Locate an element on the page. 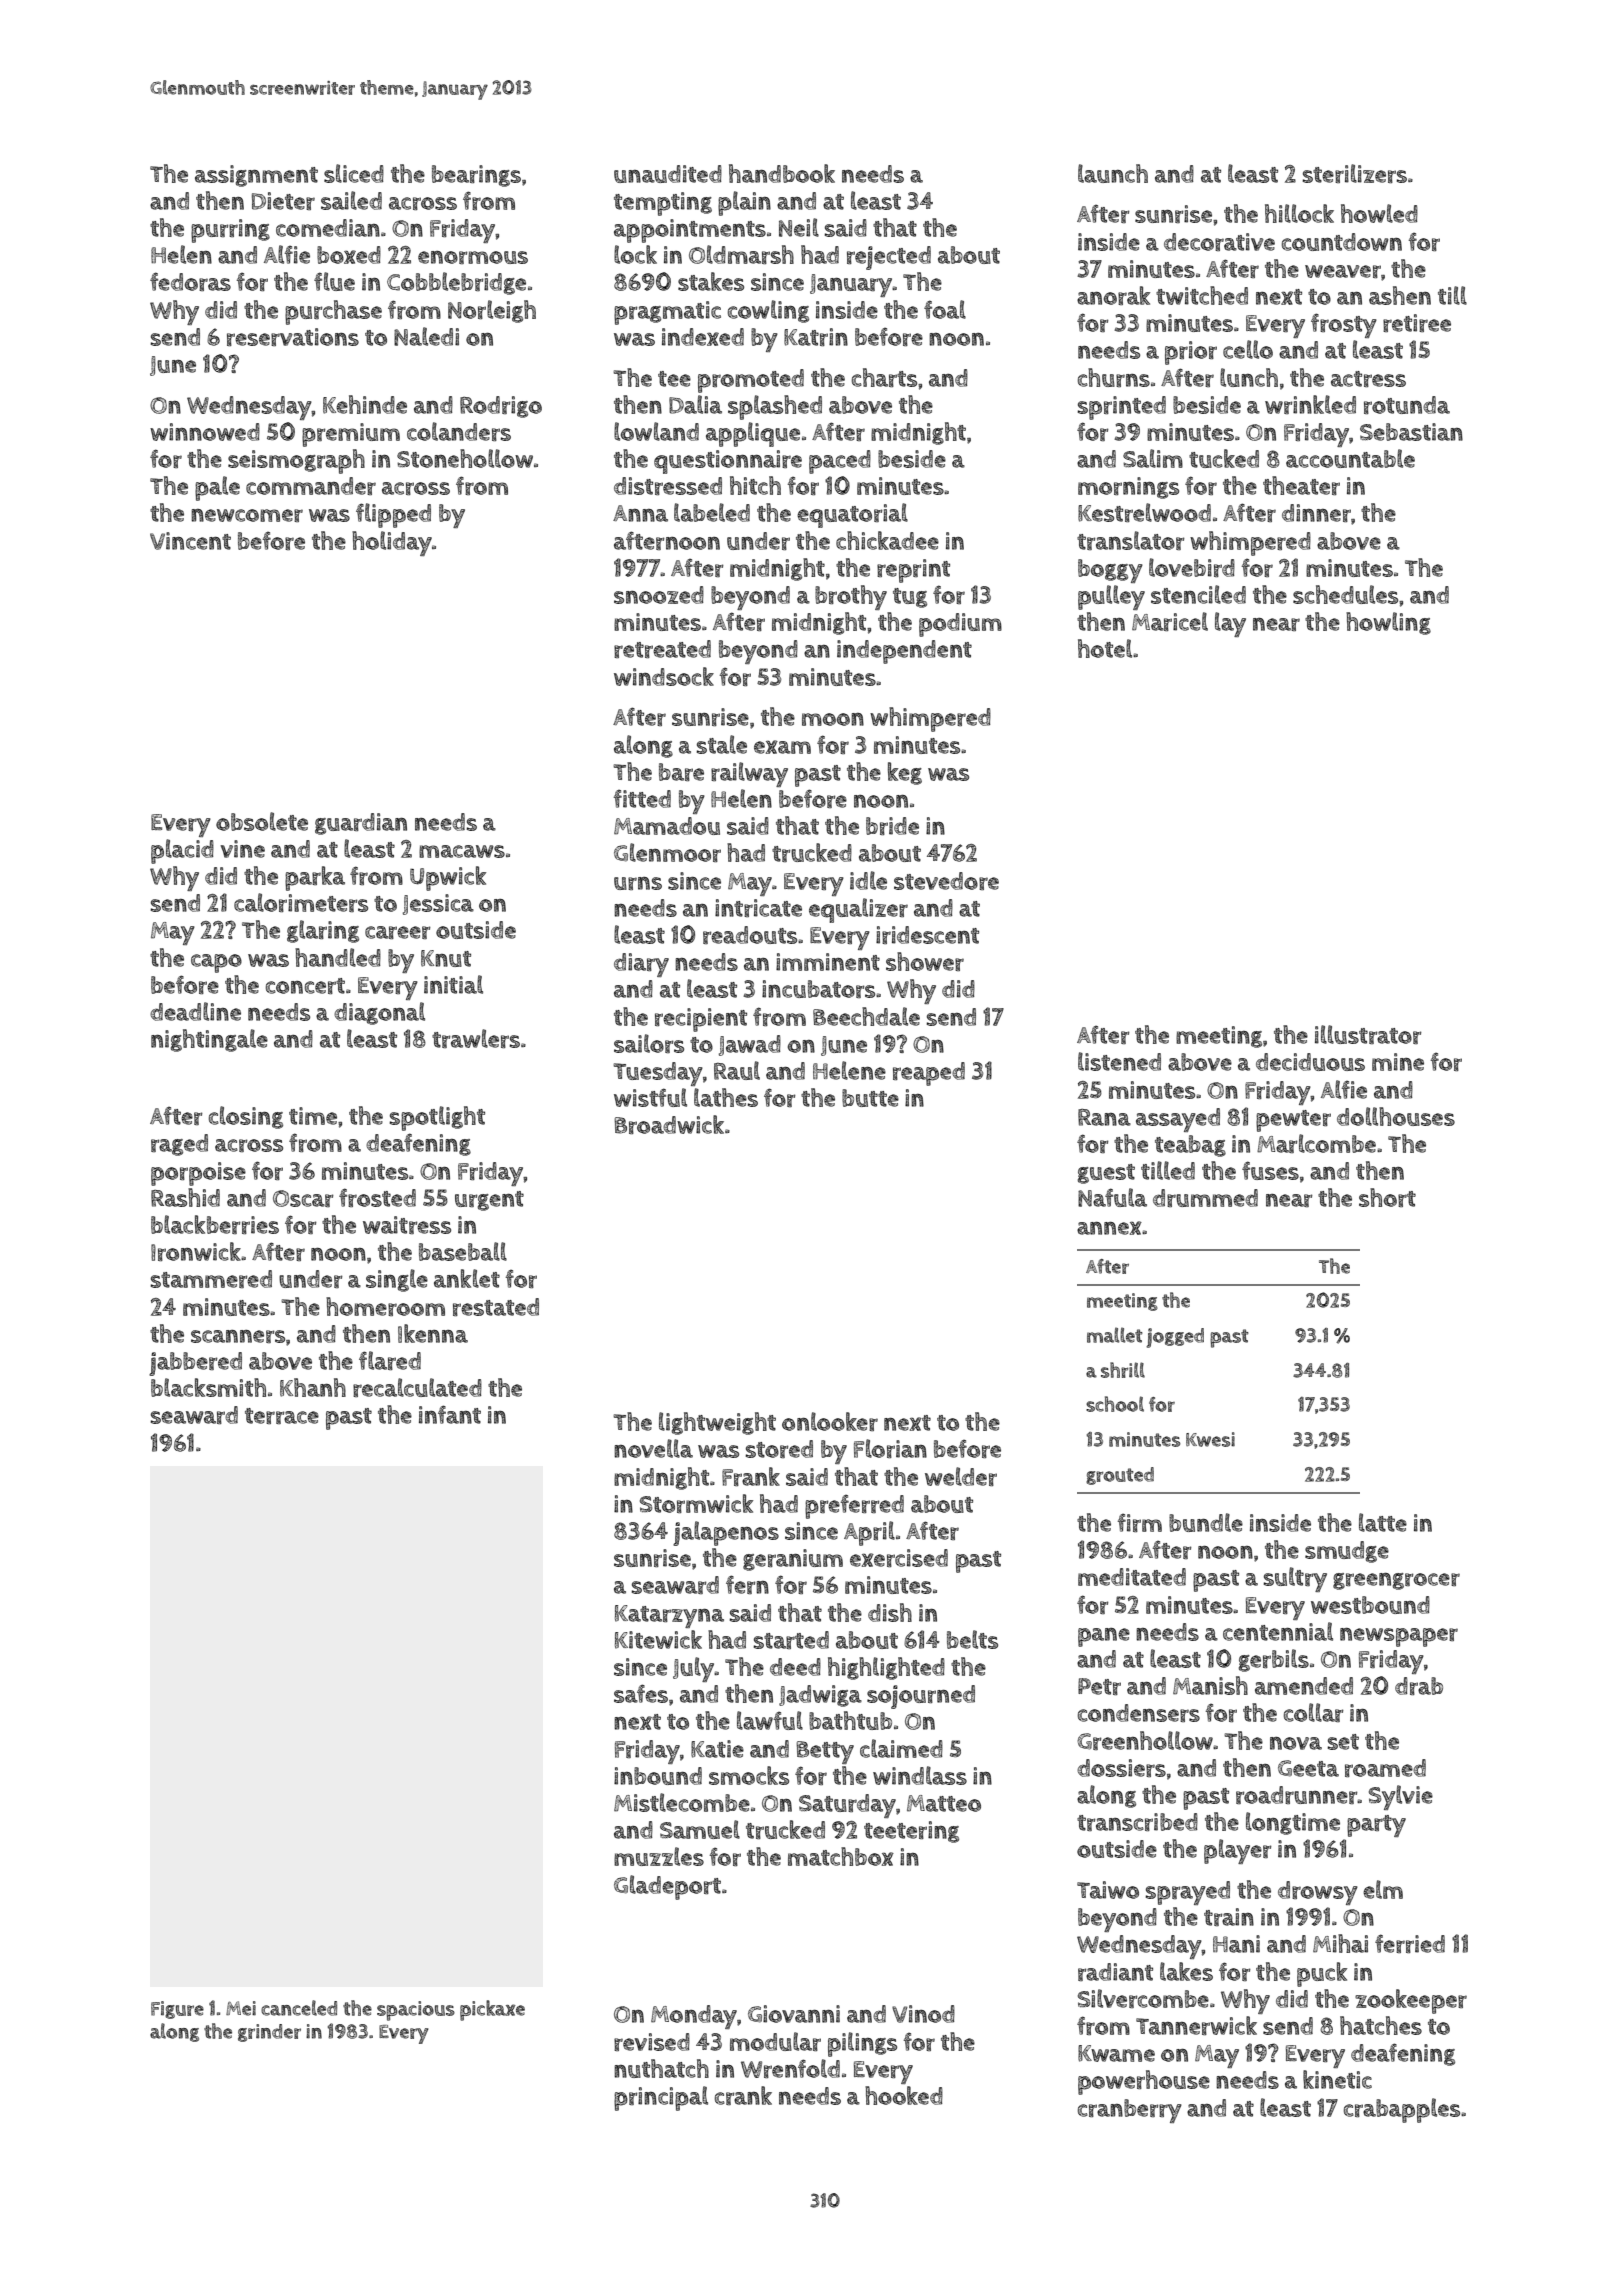 Image resolution: width=1620 pixels, height=2292 pixels. Katarzyna is located at coordinates (669, 1616).
